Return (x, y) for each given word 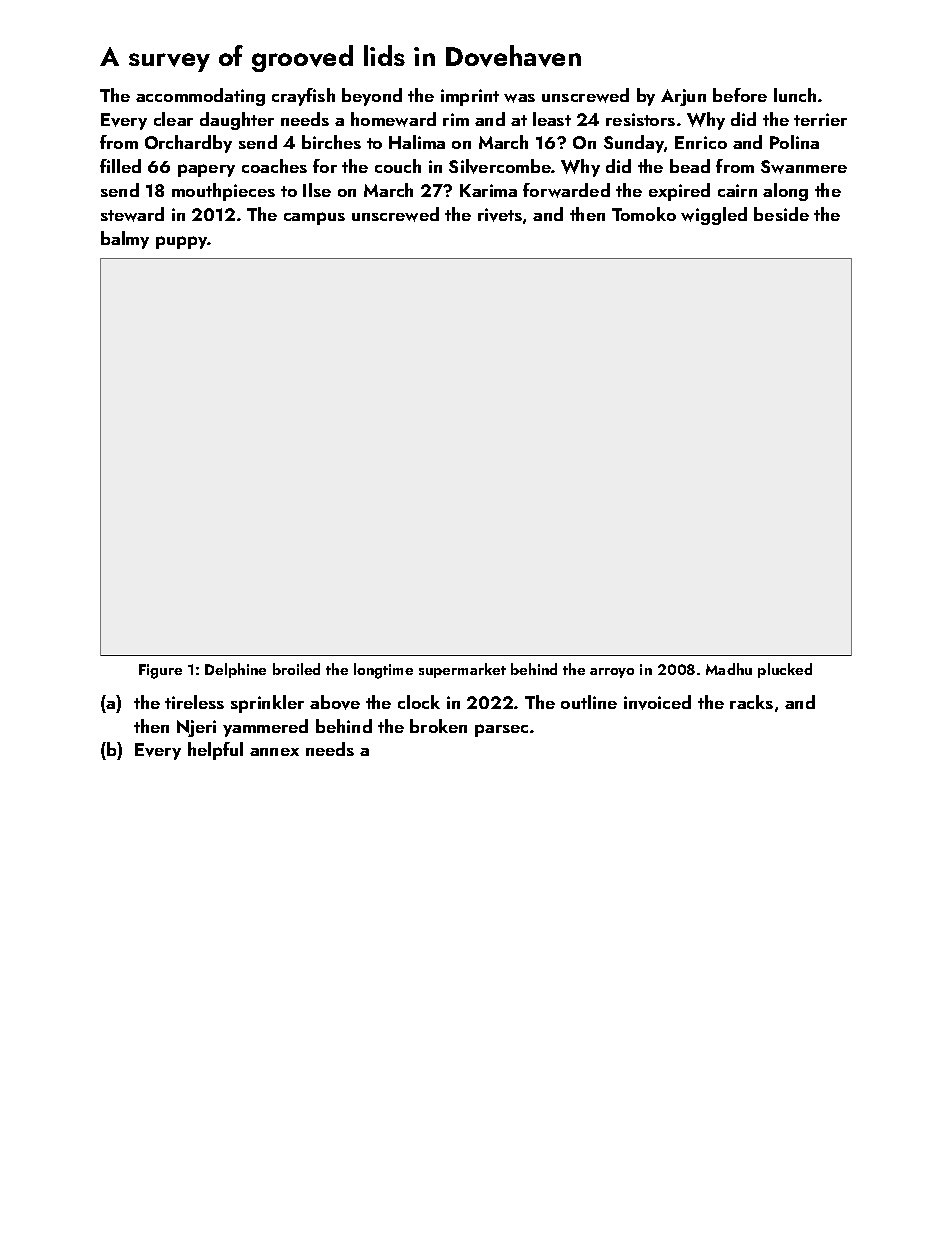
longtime (383, 671)
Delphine (235, 670)
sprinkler (267, 704)
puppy (182, 242)
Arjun (683, 97)
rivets (500, 215)
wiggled (714, 216)
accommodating (200, 97)
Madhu (729, 669)
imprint (470, 97)
